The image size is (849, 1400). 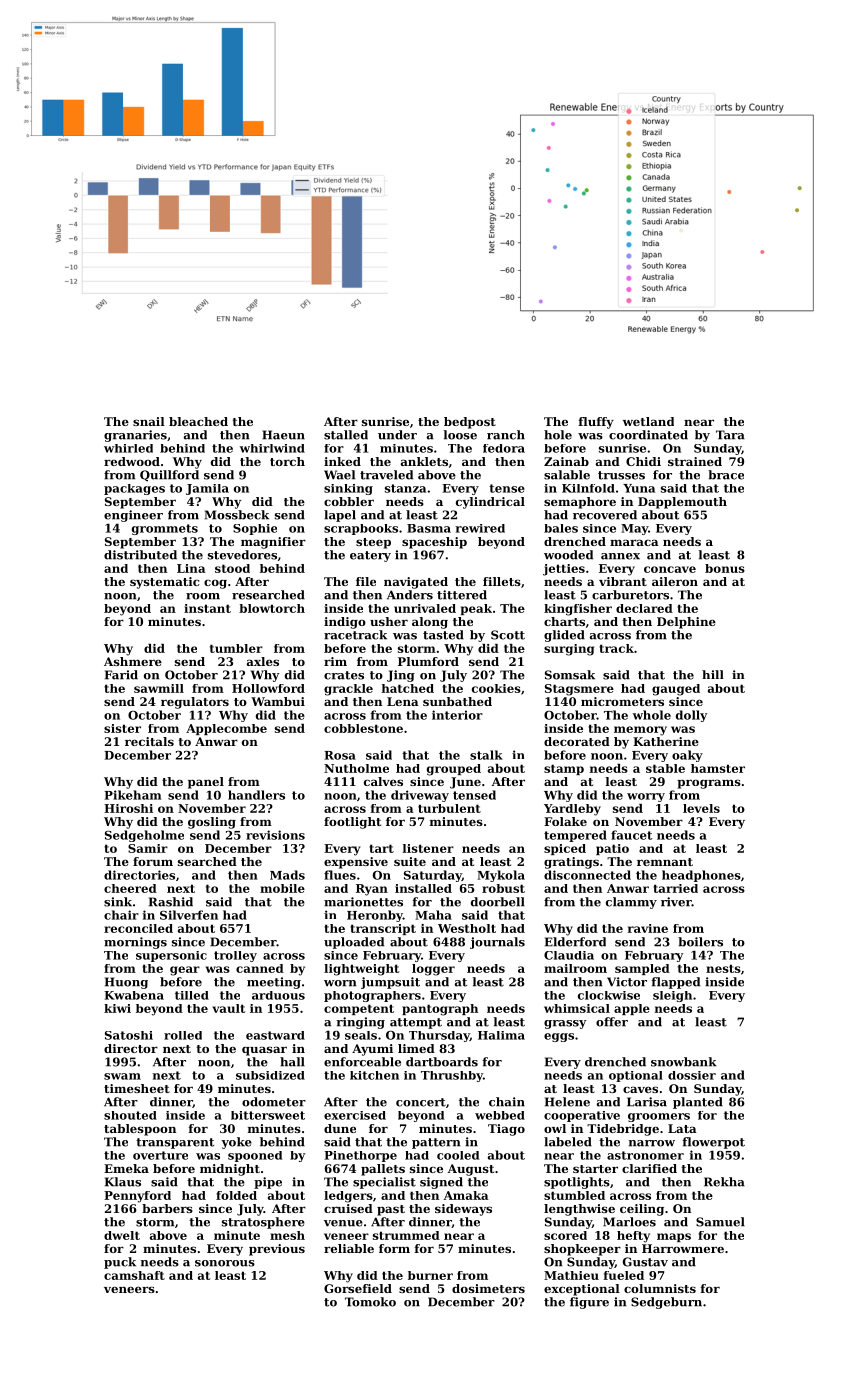 What do you see at coordinates (726, 475) in the screenshot?
I see `brace` at bounding box center [726, 475].
